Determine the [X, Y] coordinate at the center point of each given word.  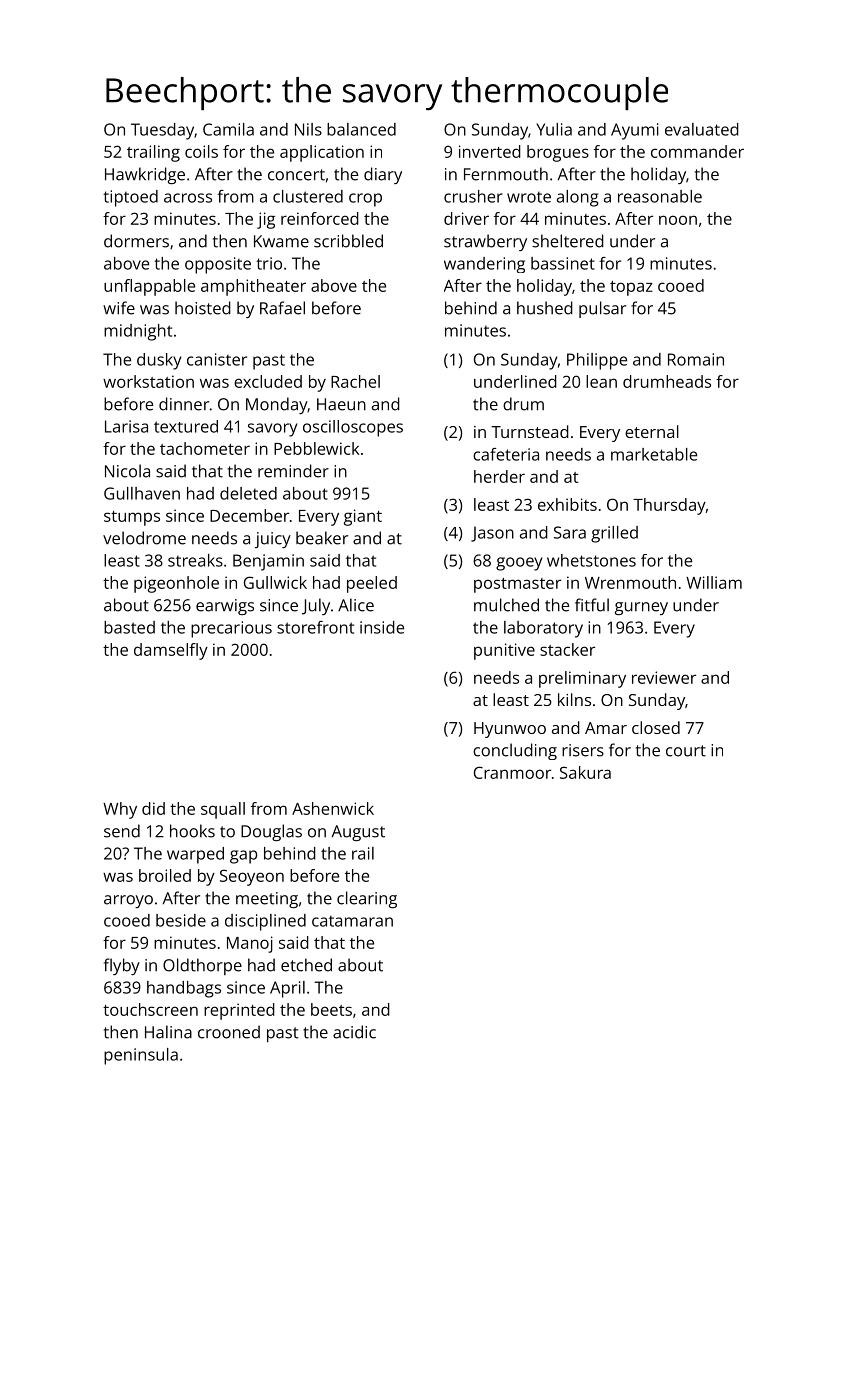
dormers [136, 241]
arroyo [128, 901]
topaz [631, 288]
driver [466, 218]
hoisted [203, 308]
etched [306, 965]
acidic [354, 1032]
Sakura [585, 772]
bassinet [563, 263]
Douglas [271, 832]
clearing [367, 899]
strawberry [485, 242]
